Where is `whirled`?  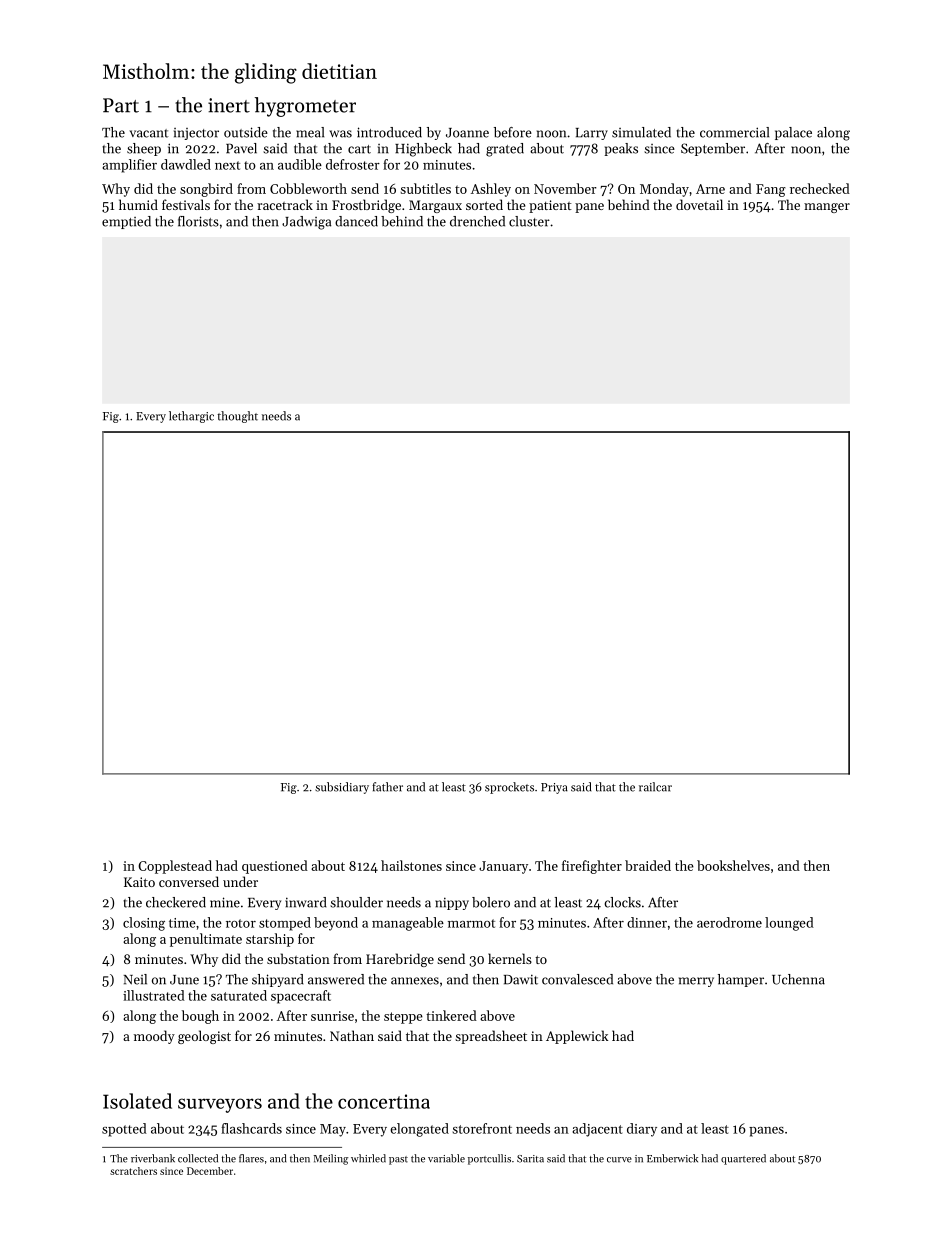
whirled is located at coordinates (368, 1158).
